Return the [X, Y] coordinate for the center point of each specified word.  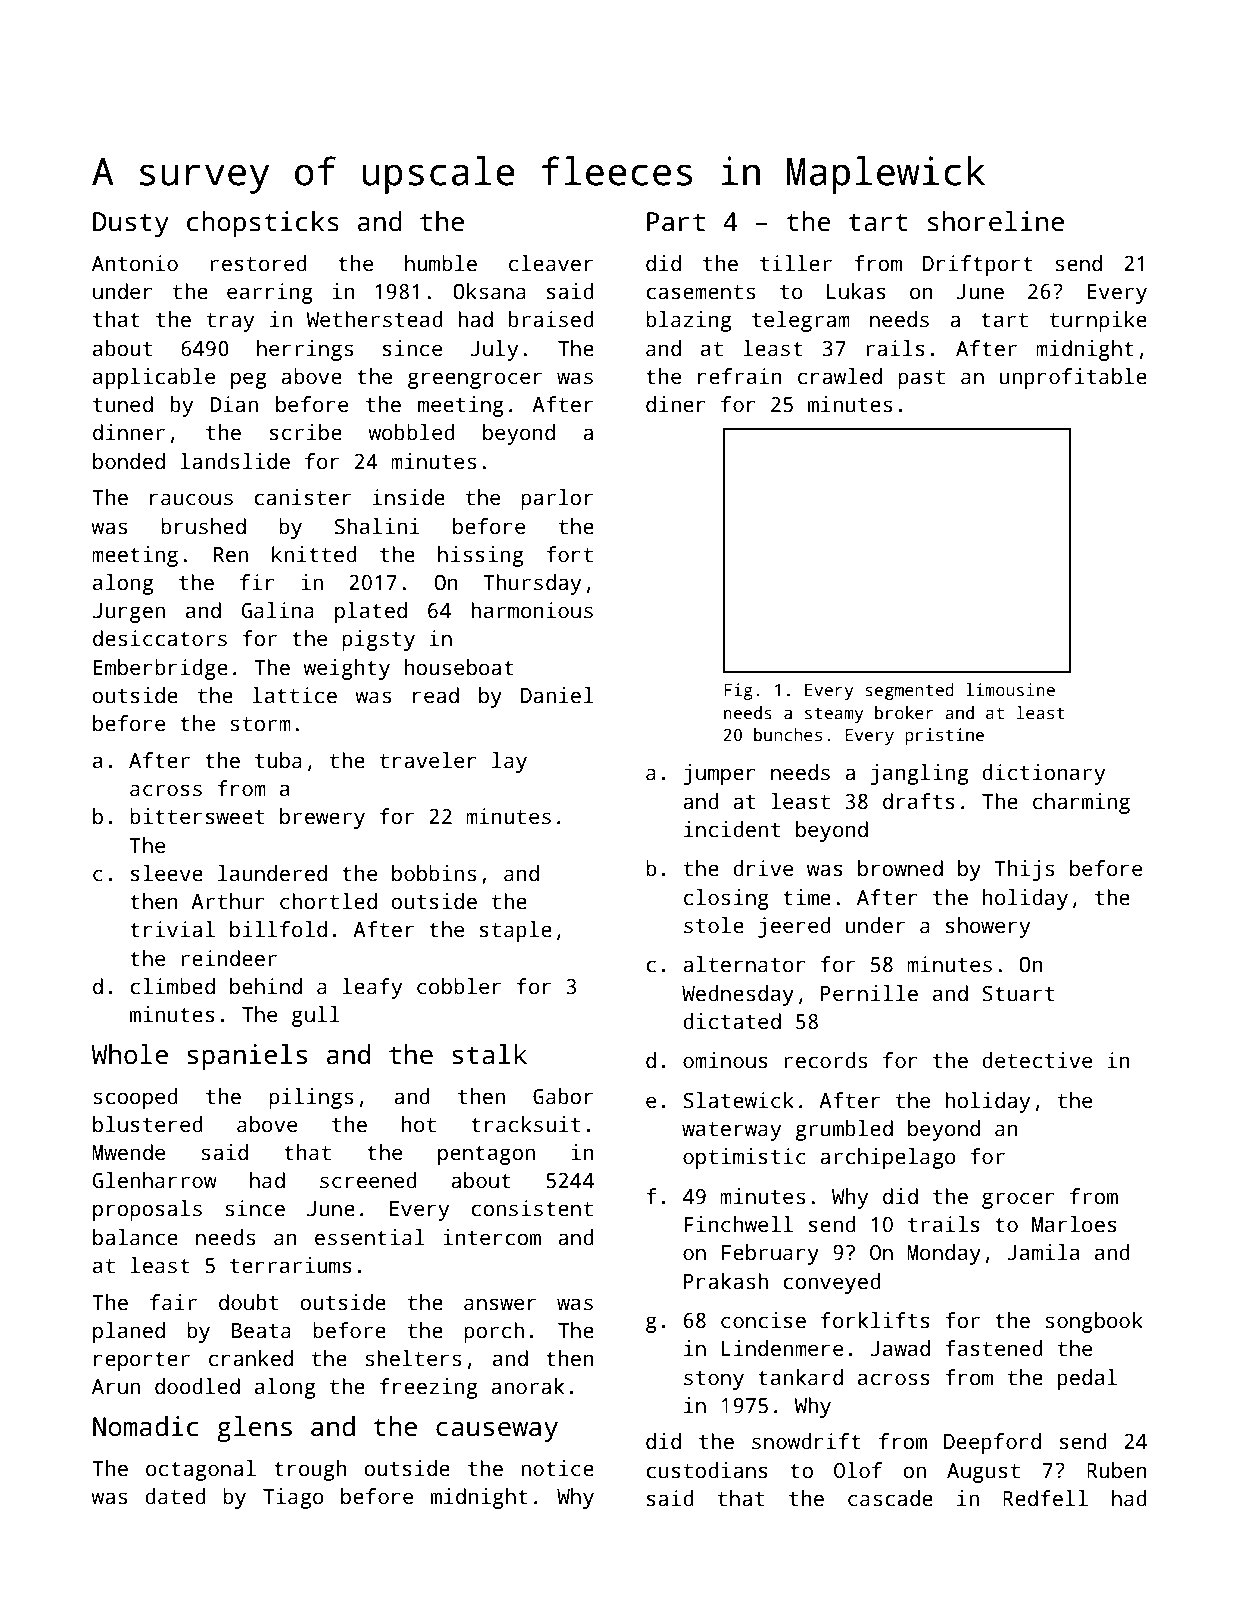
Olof [858, 1470]
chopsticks [263, 224]
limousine [1010, 690]
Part [676, 222]
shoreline [996, 221]
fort [569, 554]
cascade [890, 1498]
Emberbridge [161, 669]
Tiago [293, 1498]
